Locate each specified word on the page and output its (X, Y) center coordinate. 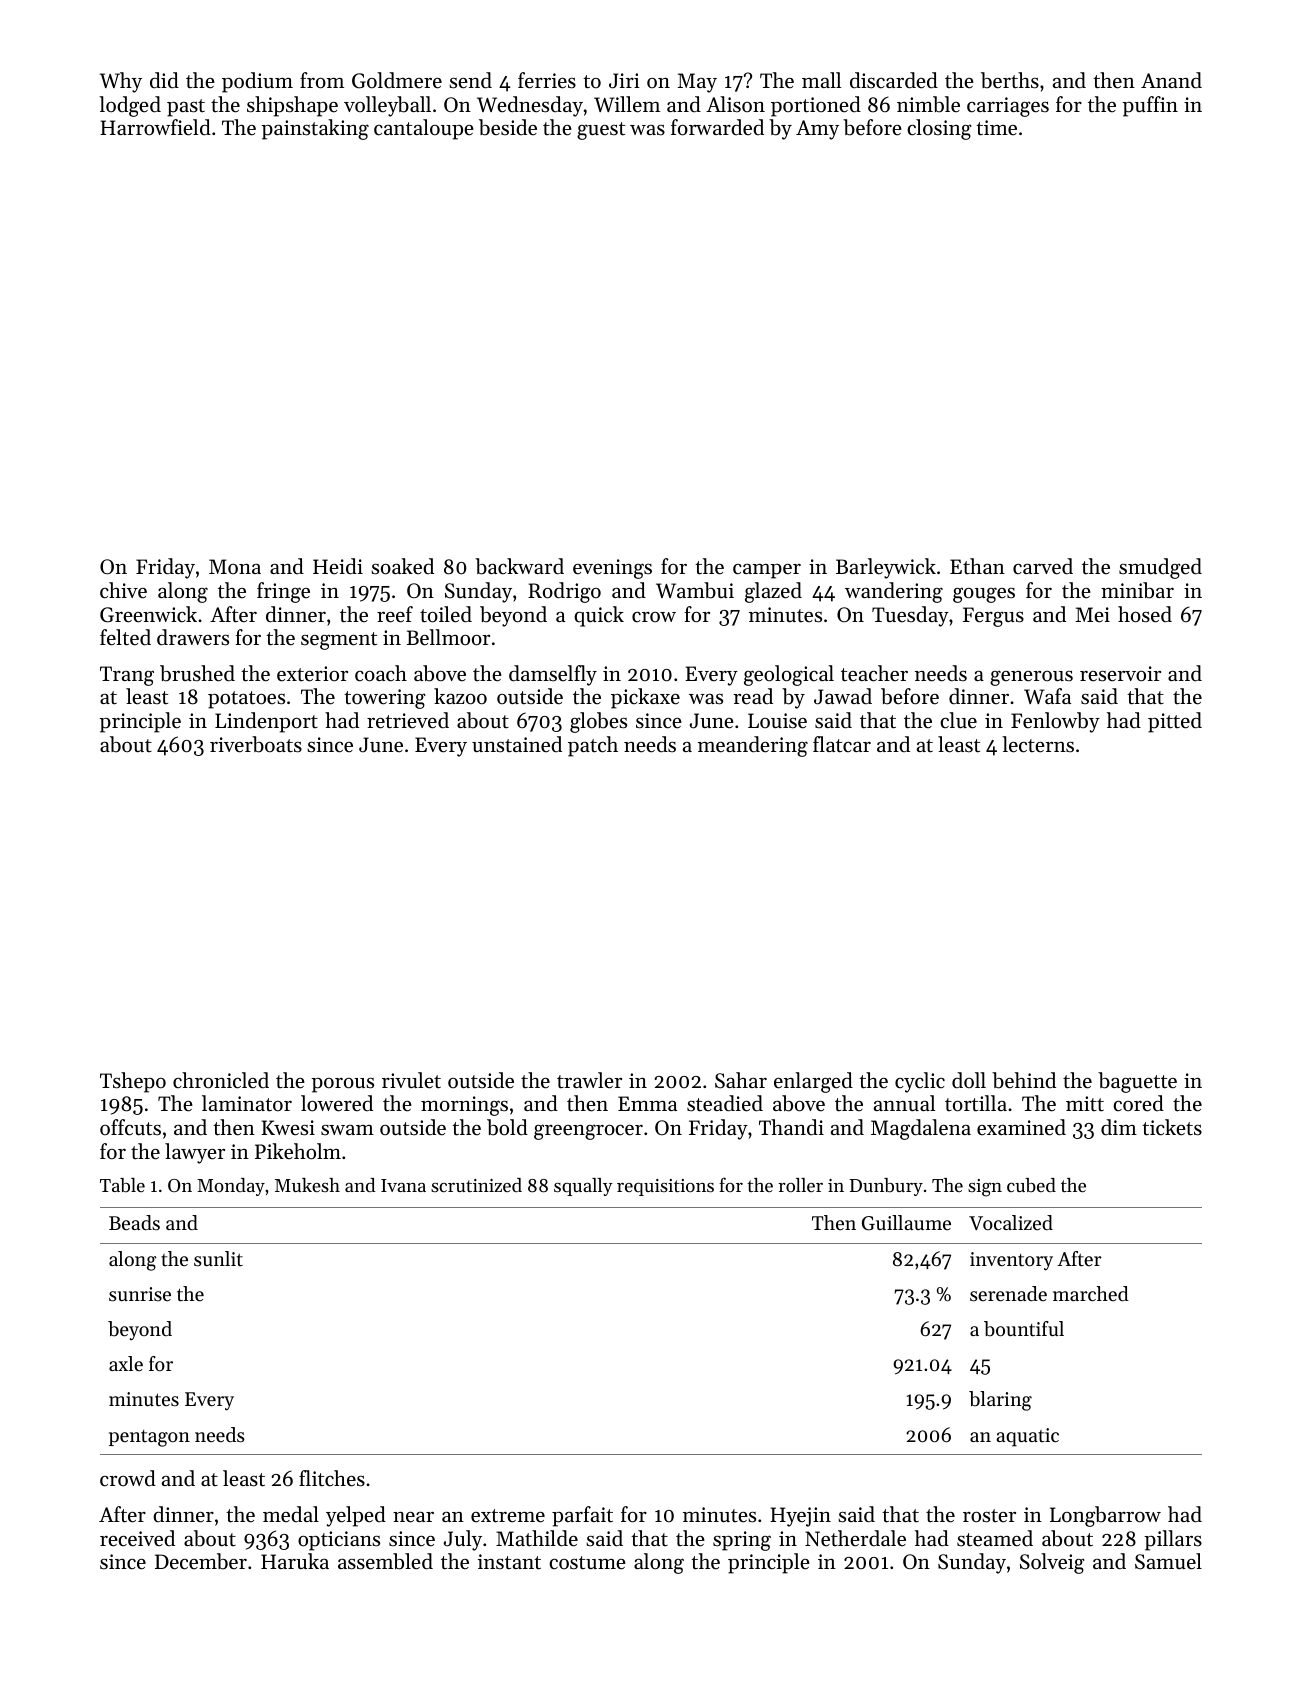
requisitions (665, 1187)
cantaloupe (424, 129)
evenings (612, 569)
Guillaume (906, 1223)
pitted (1175, 722)
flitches (332, 1478)
